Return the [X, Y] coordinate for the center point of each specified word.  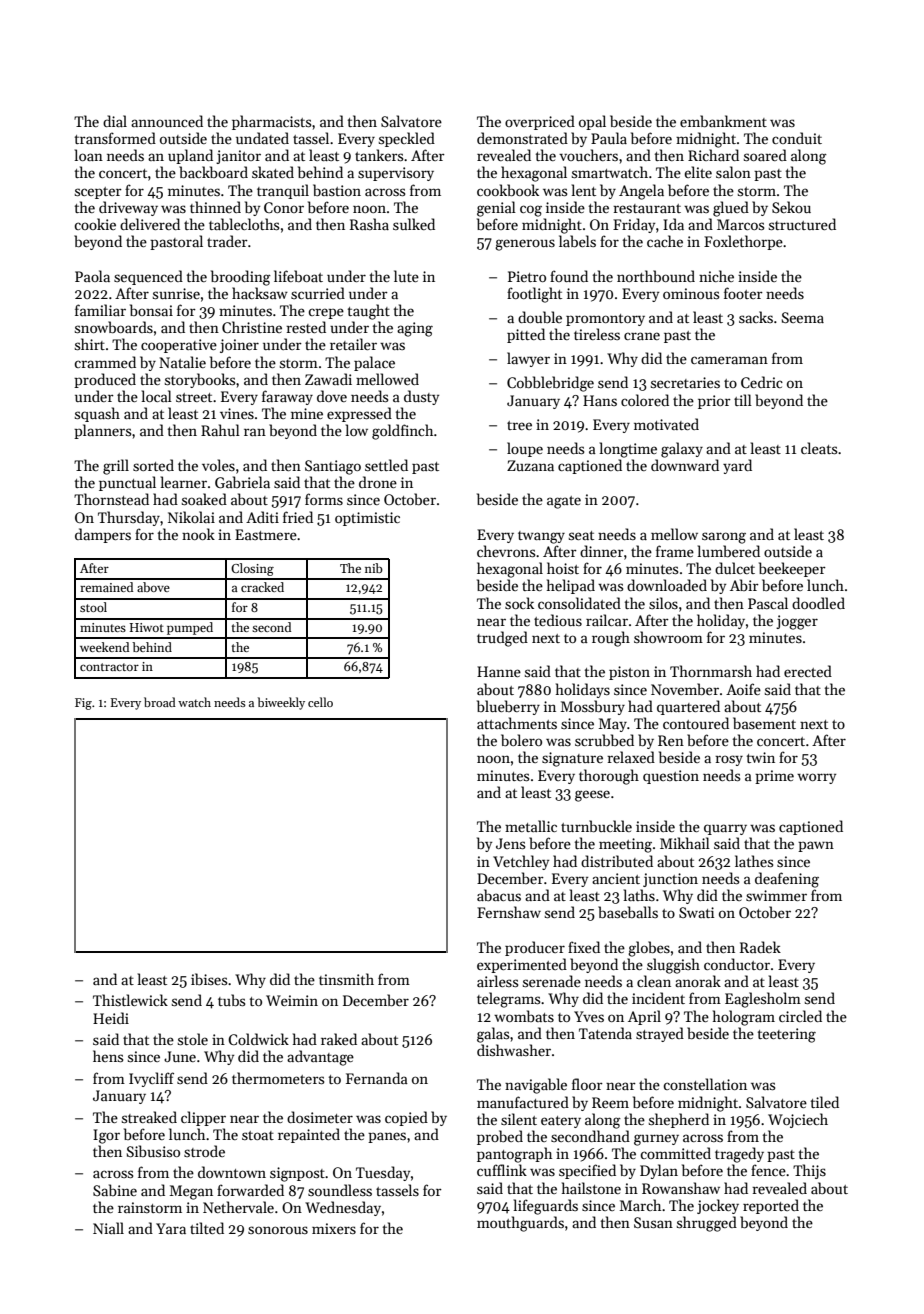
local [157, 396]
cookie [95, 224]
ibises [209, 979]
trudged [502, 639]
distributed [617, 861]
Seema [803, 317]
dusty [421, 397]
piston [629, 673]
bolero [521, 740]
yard [737, 466]
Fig [83, 704]
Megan [191, 1192]
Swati [696, 912]
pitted [526, 335]
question [671, 777]
